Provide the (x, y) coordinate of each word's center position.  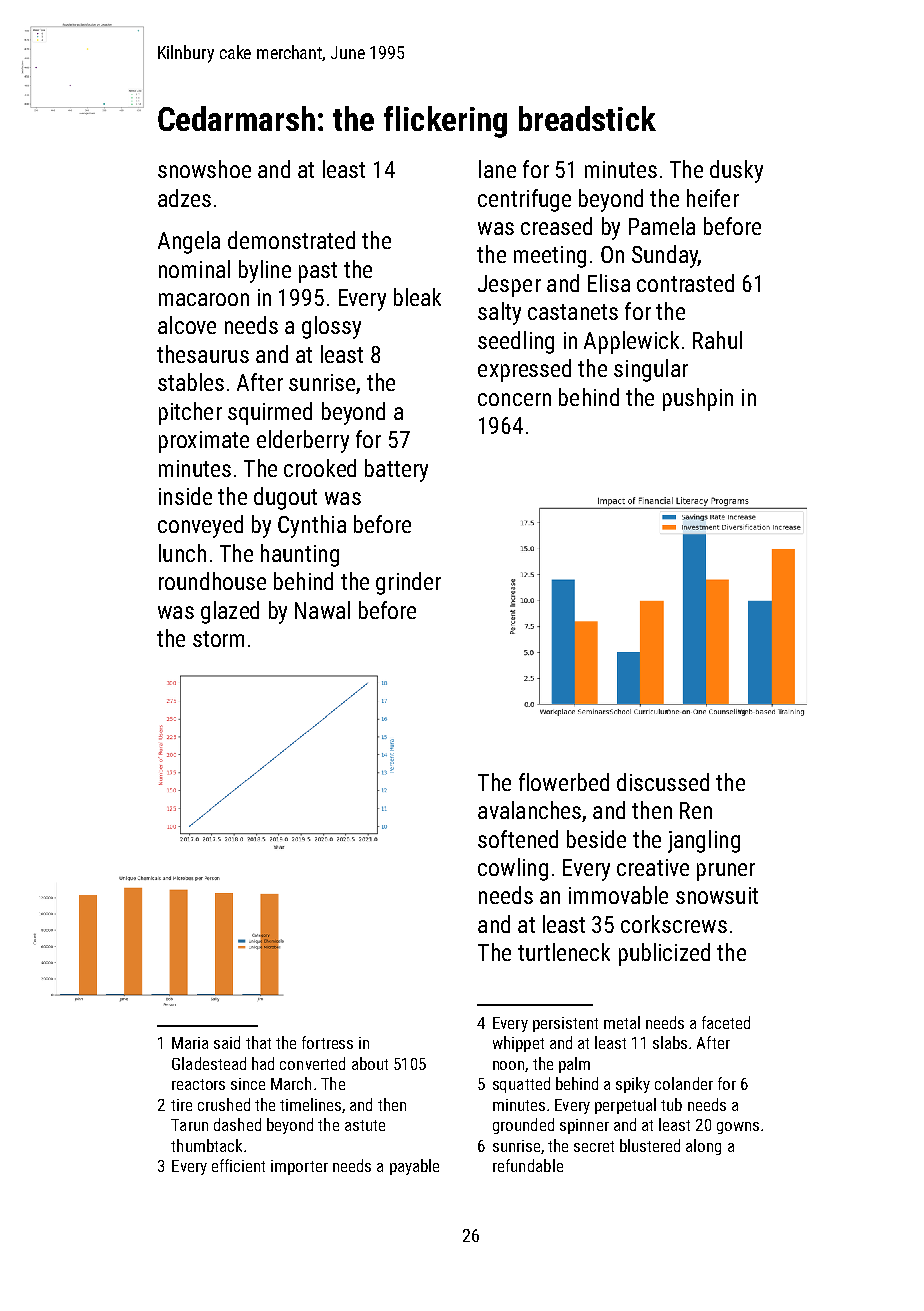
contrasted (685, 283)
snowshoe (204, 169)
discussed (663, 782)
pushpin (698, 399)
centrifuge (524, 200)
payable (414, 1167)
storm (218, 639)
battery (396, 470)
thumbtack (206, 1145)
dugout (285, 498)
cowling (513, 869)
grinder (408, 583)
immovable (618, 895)
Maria (190, 1043)
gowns (738, 1128)
